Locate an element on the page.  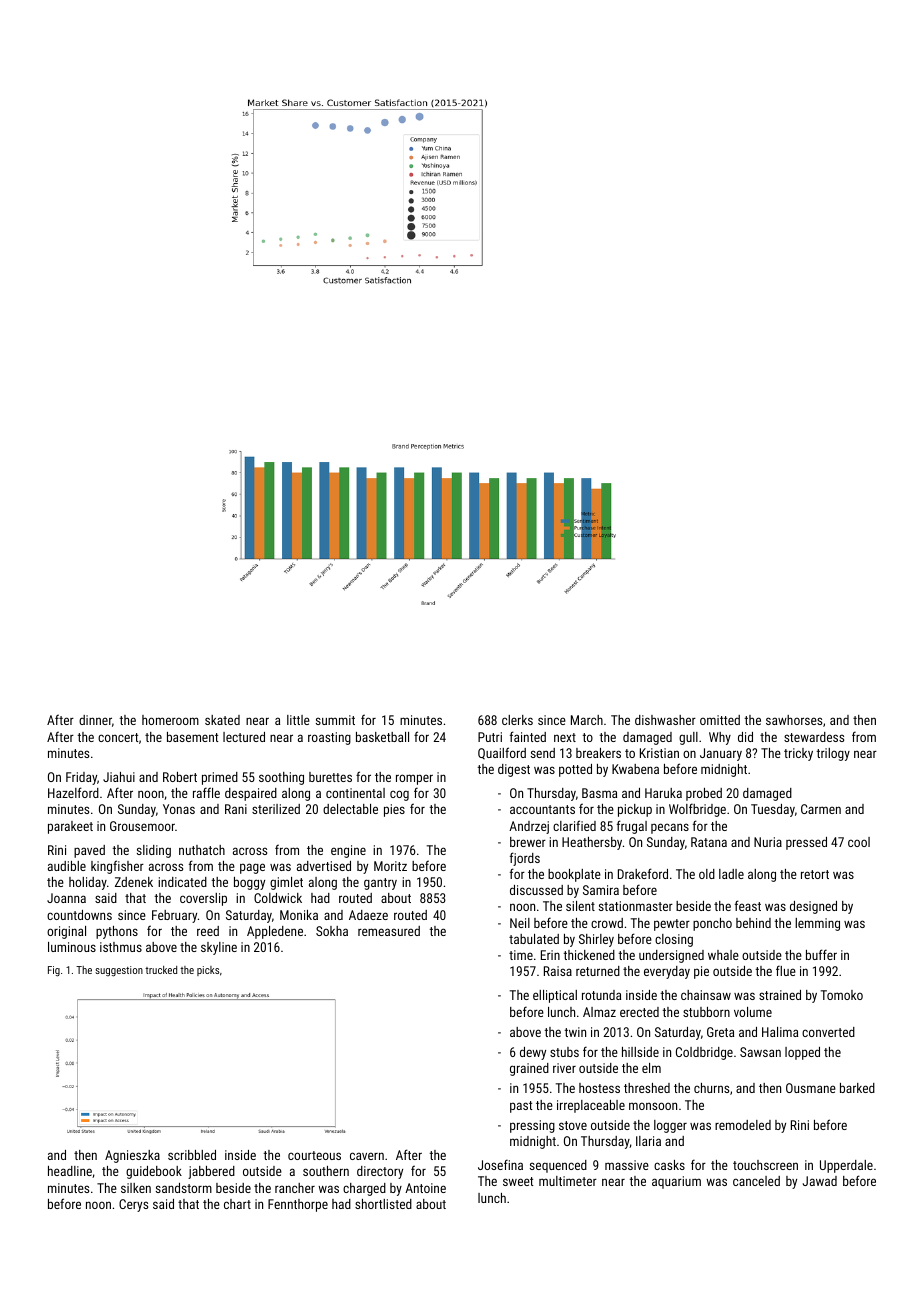
Adaeze is located at coordinates (368, 915).
